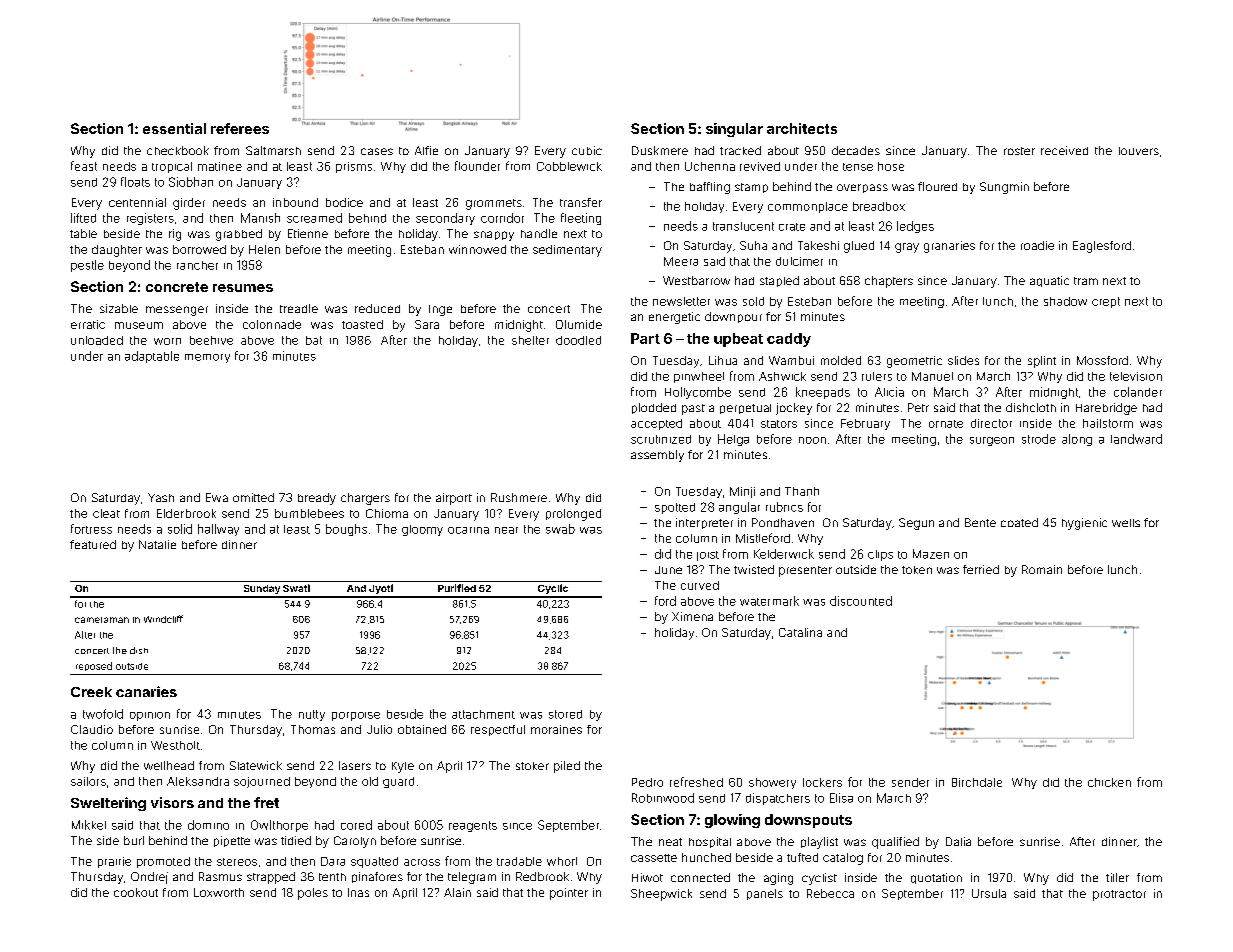 This document has height=952, width=1233. Describe the element at coordinates (1019, 151) in the document. I see `roster` at that location.
